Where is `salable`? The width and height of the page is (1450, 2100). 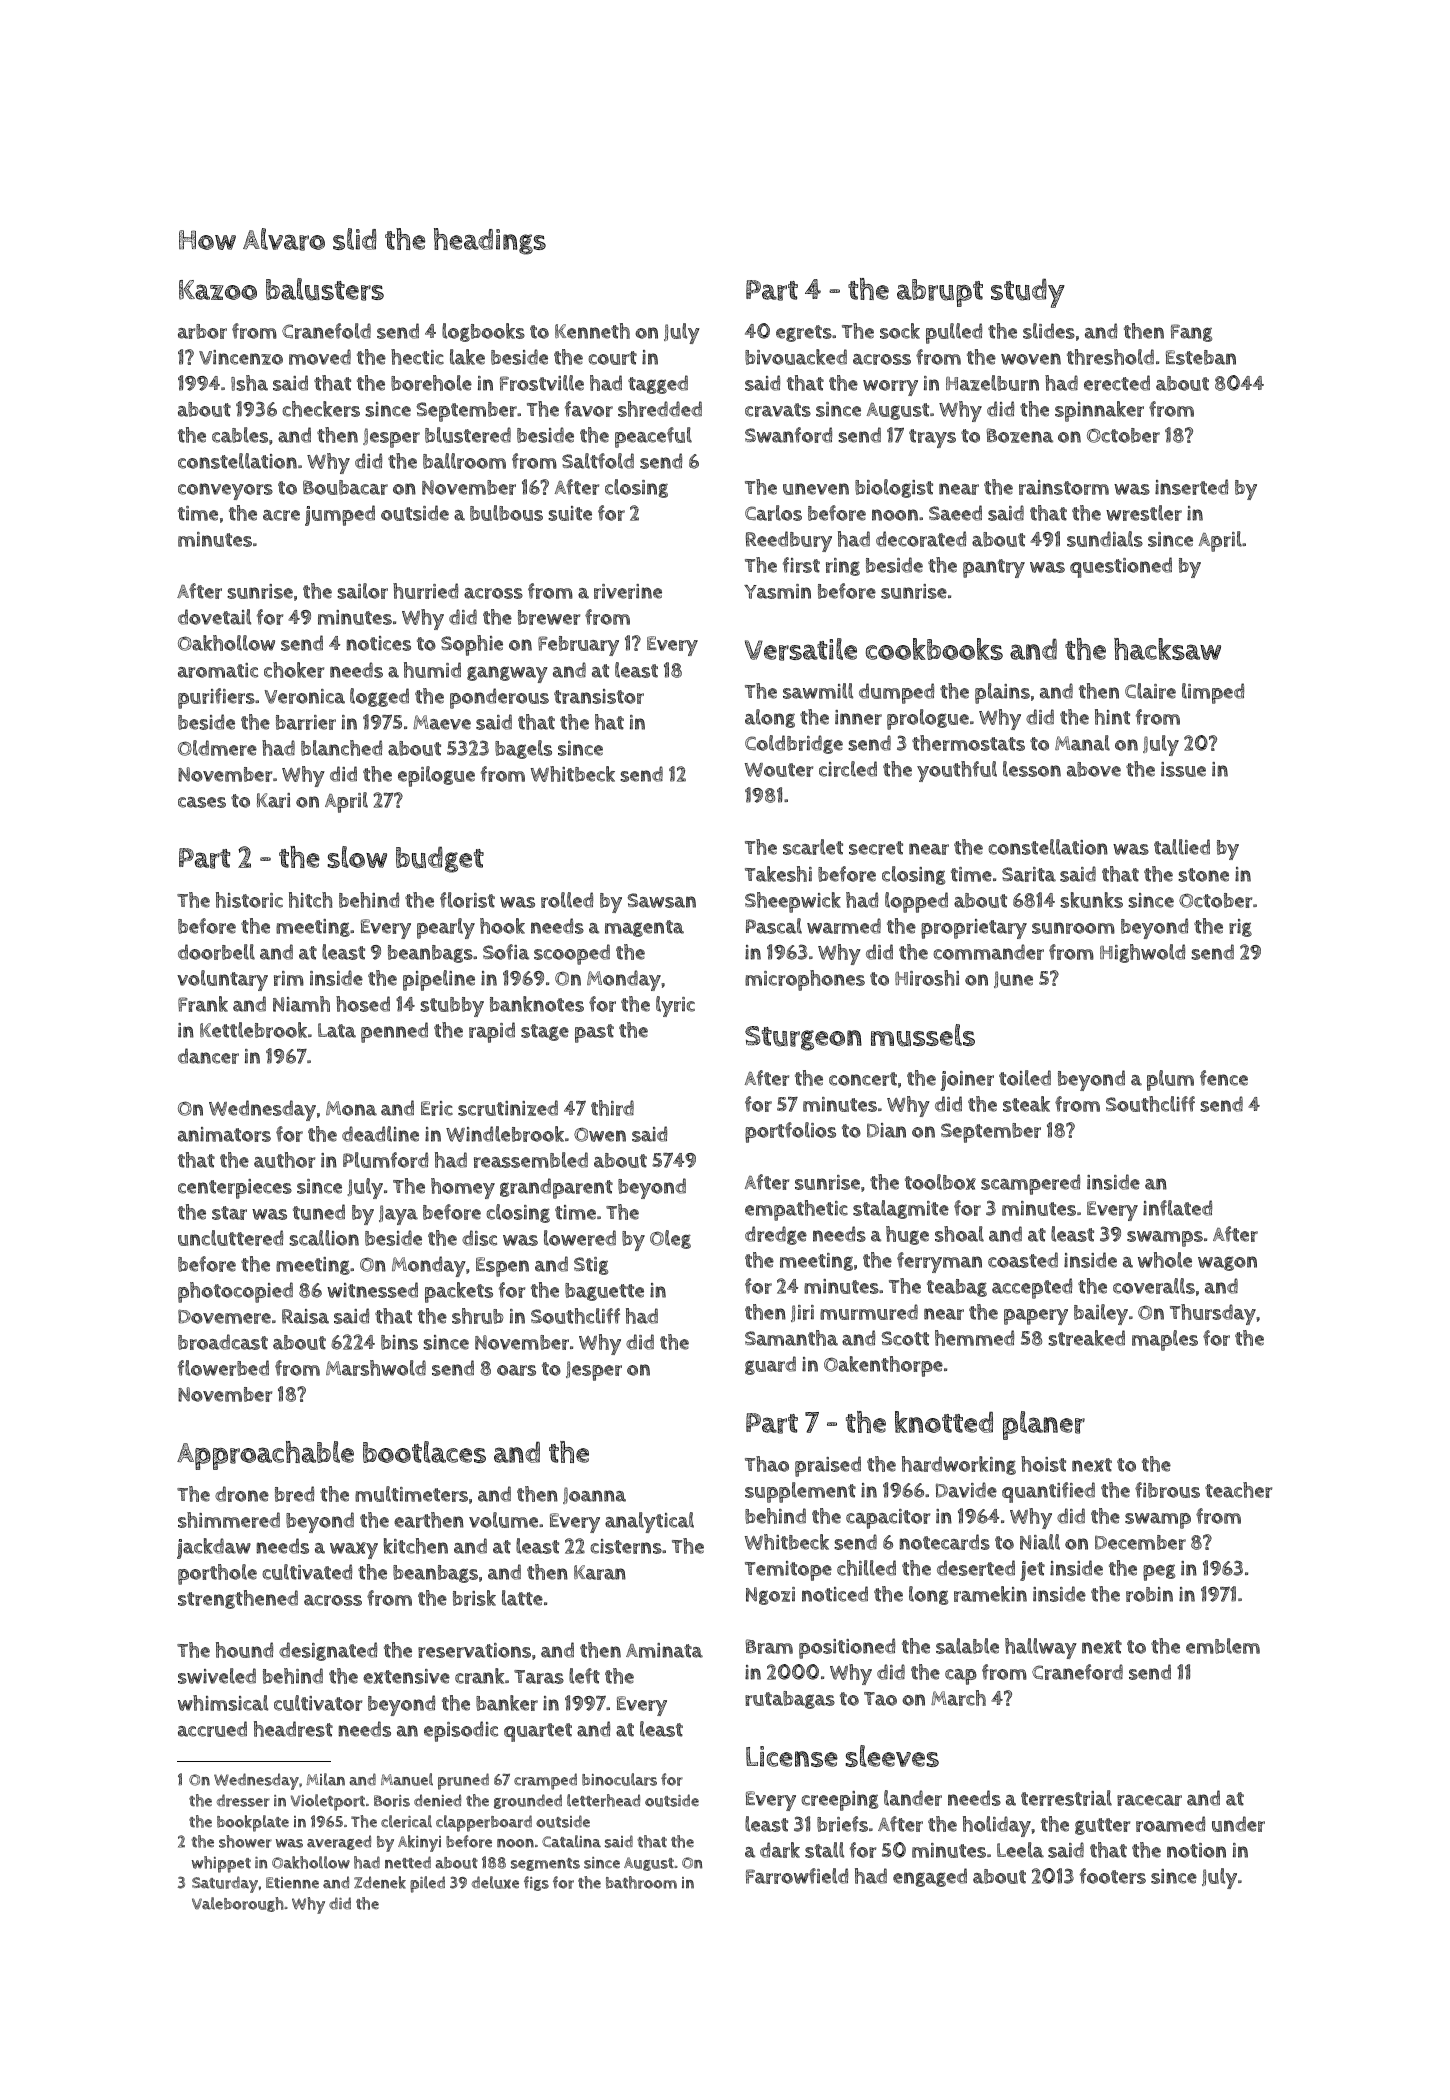 salable is located at coordinates (967, 1646).
